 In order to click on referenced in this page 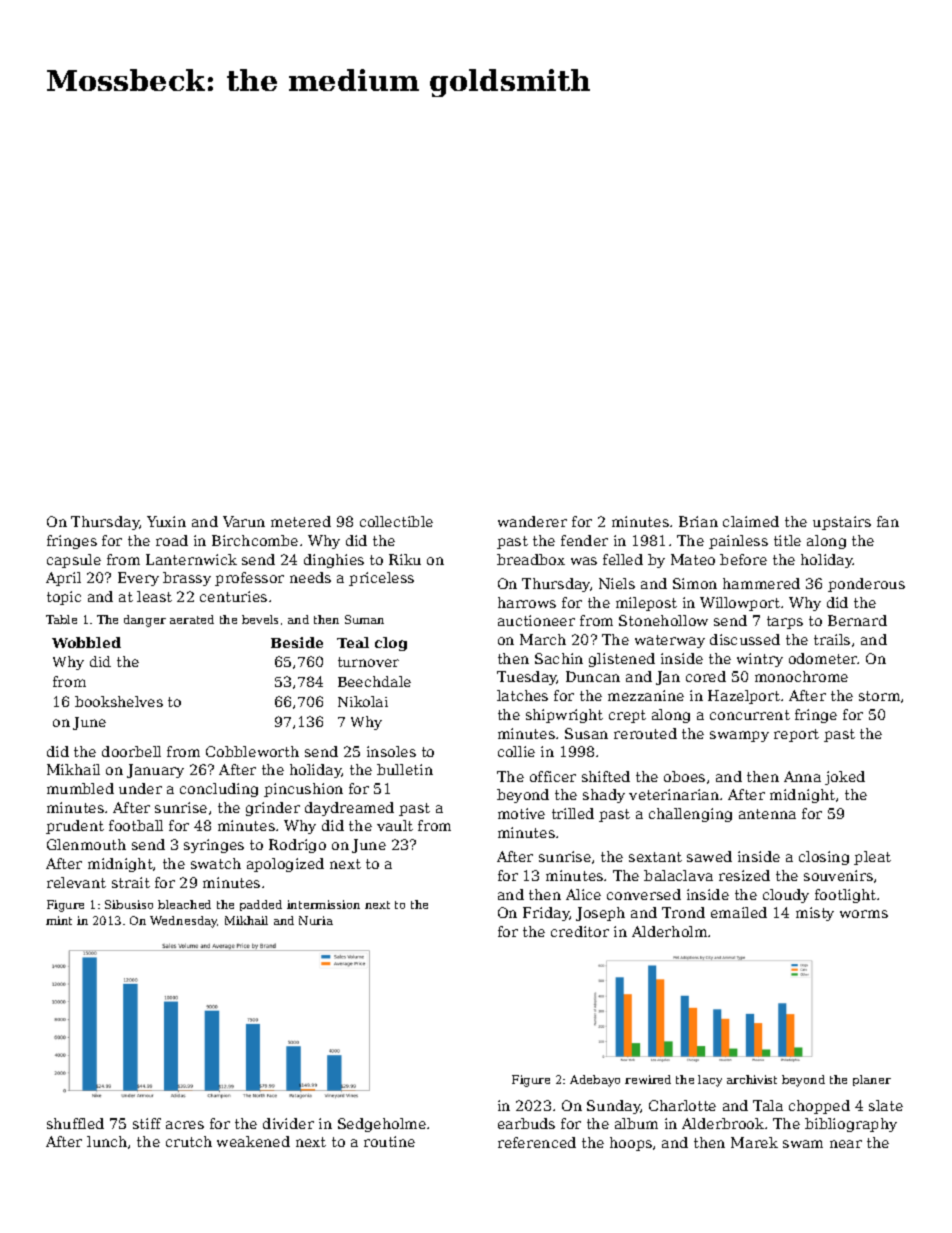, I will do `click(537, 1142)`.
